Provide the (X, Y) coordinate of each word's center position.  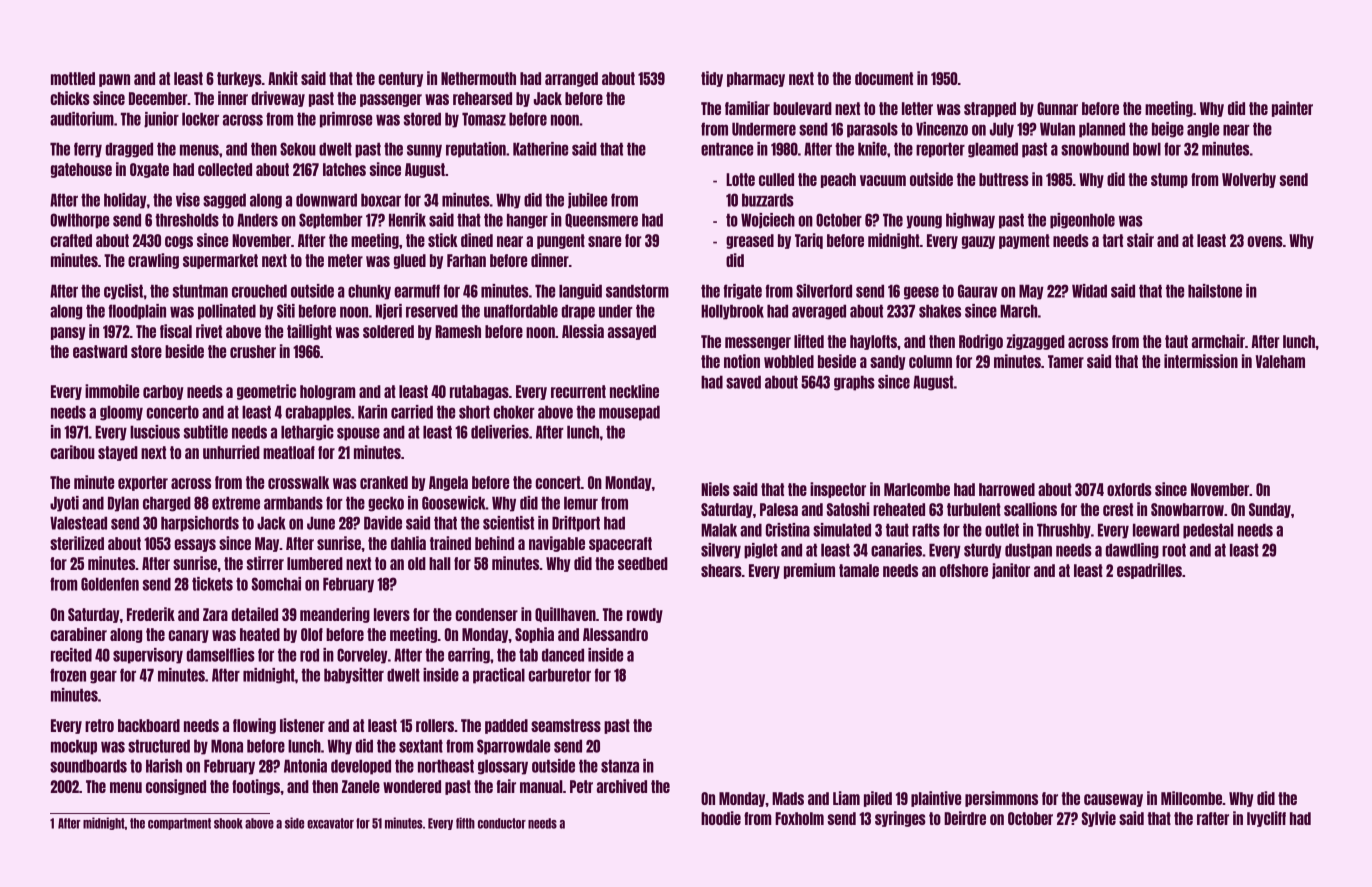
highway (970, 221)
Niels (715, 489)
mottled (73, 78)
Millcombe (1191, 798)
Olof (312, 634)
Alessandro (615, 634)
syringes (900, 819)
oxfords (1129, 489)
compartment (179, 824)
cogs (179, 242)
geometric (266, 392)
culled (776, 179)
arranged (571, 79)
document (884, 78)
